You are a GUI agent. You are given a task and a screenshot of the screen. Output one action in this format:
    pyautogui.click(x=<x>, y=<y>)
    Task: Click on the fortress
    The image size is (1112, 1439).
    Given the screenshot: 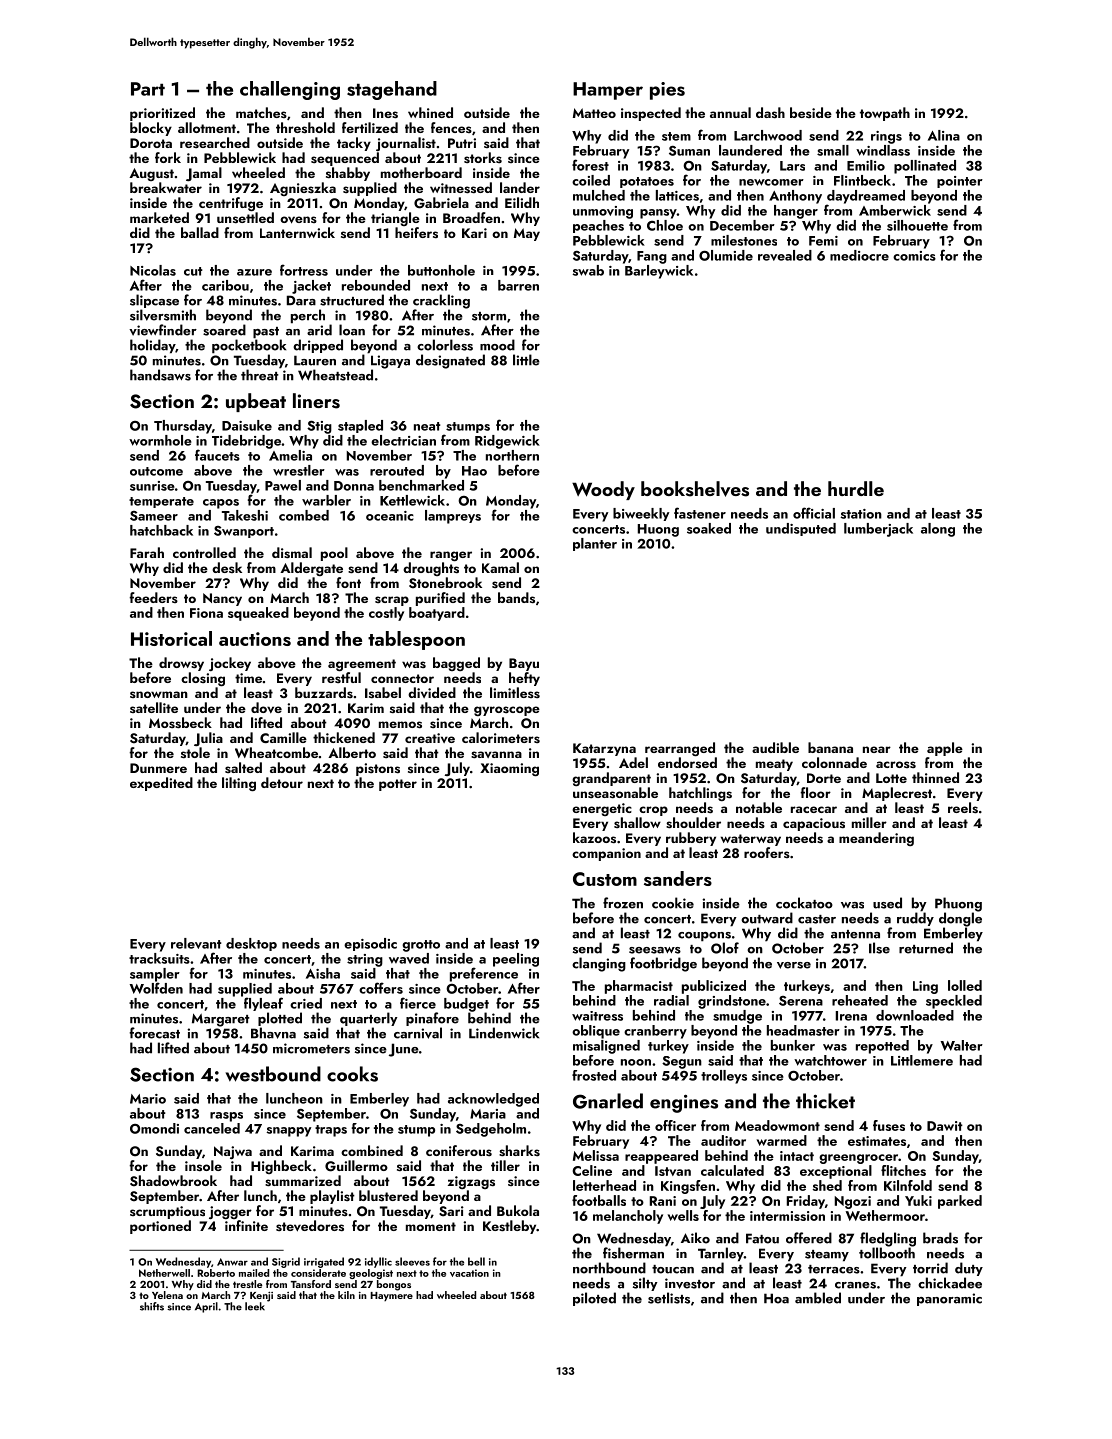 What is the action you would take?
    pyautogui.click(x=304, y=270)
